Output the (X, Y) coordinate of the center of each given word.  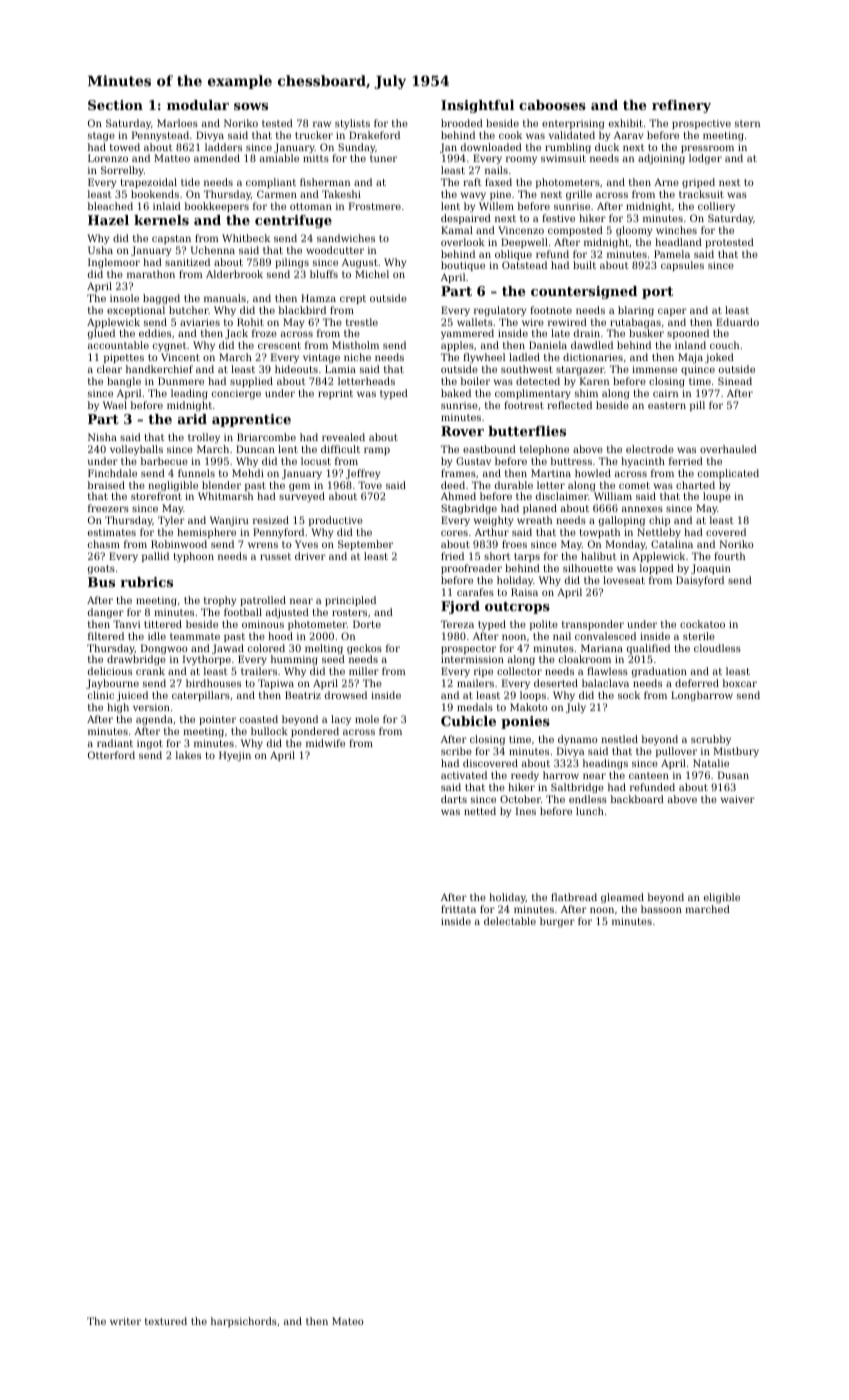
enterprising (573, 124)
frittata (458, 909)
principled (350, 601)
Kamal (457, 230)
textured (166, 1321)
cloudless (717, 648)
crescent (279, 345)
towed (125, 147)
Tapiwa (276, 684)
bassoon (661, 909)
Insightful (477, 106)
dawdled (592, 345)
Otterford (111, 755)
